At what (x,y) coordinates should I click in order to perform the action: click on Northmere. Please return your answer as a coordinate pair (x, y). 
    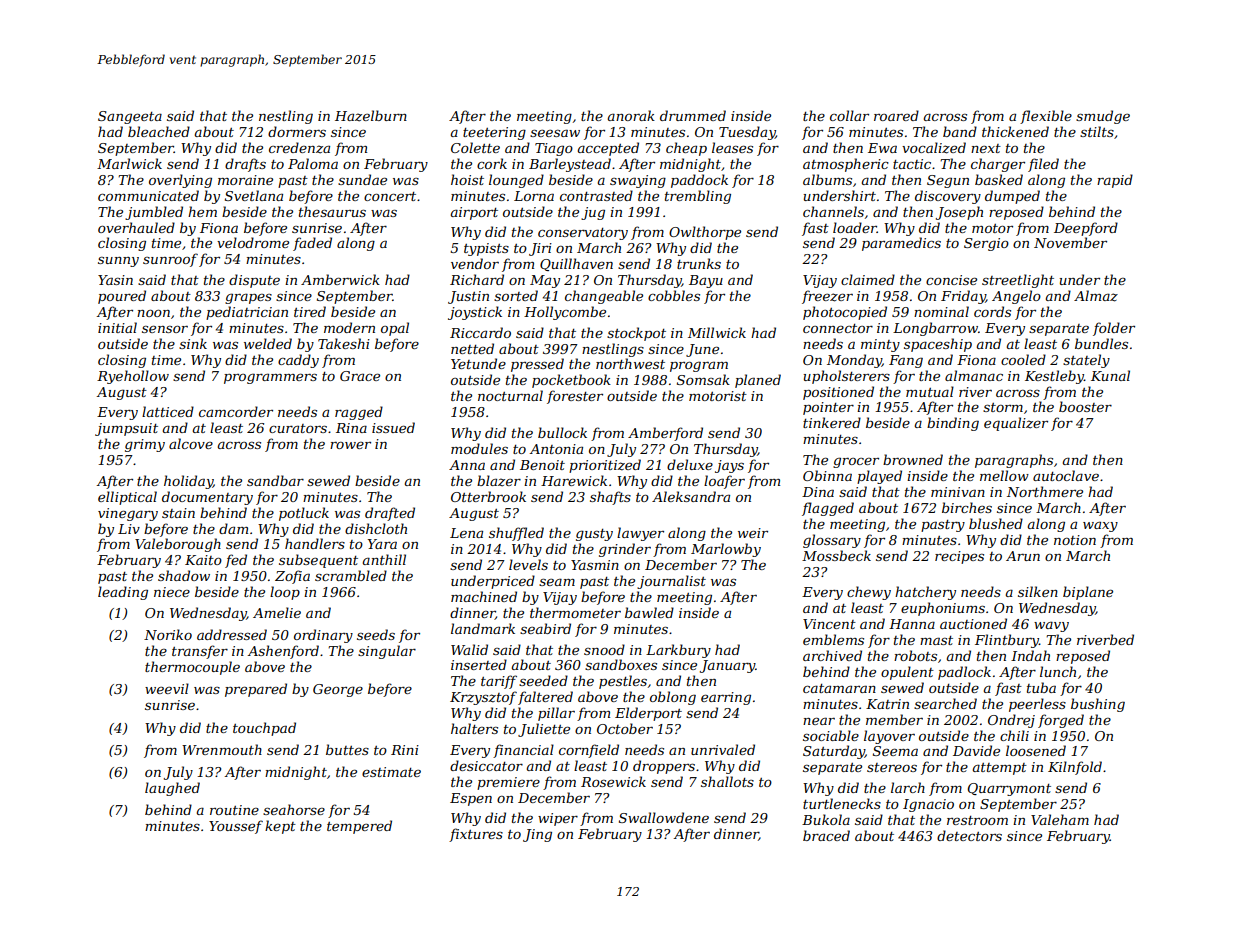
    Looking at the image, I should click on (1045, 491).
